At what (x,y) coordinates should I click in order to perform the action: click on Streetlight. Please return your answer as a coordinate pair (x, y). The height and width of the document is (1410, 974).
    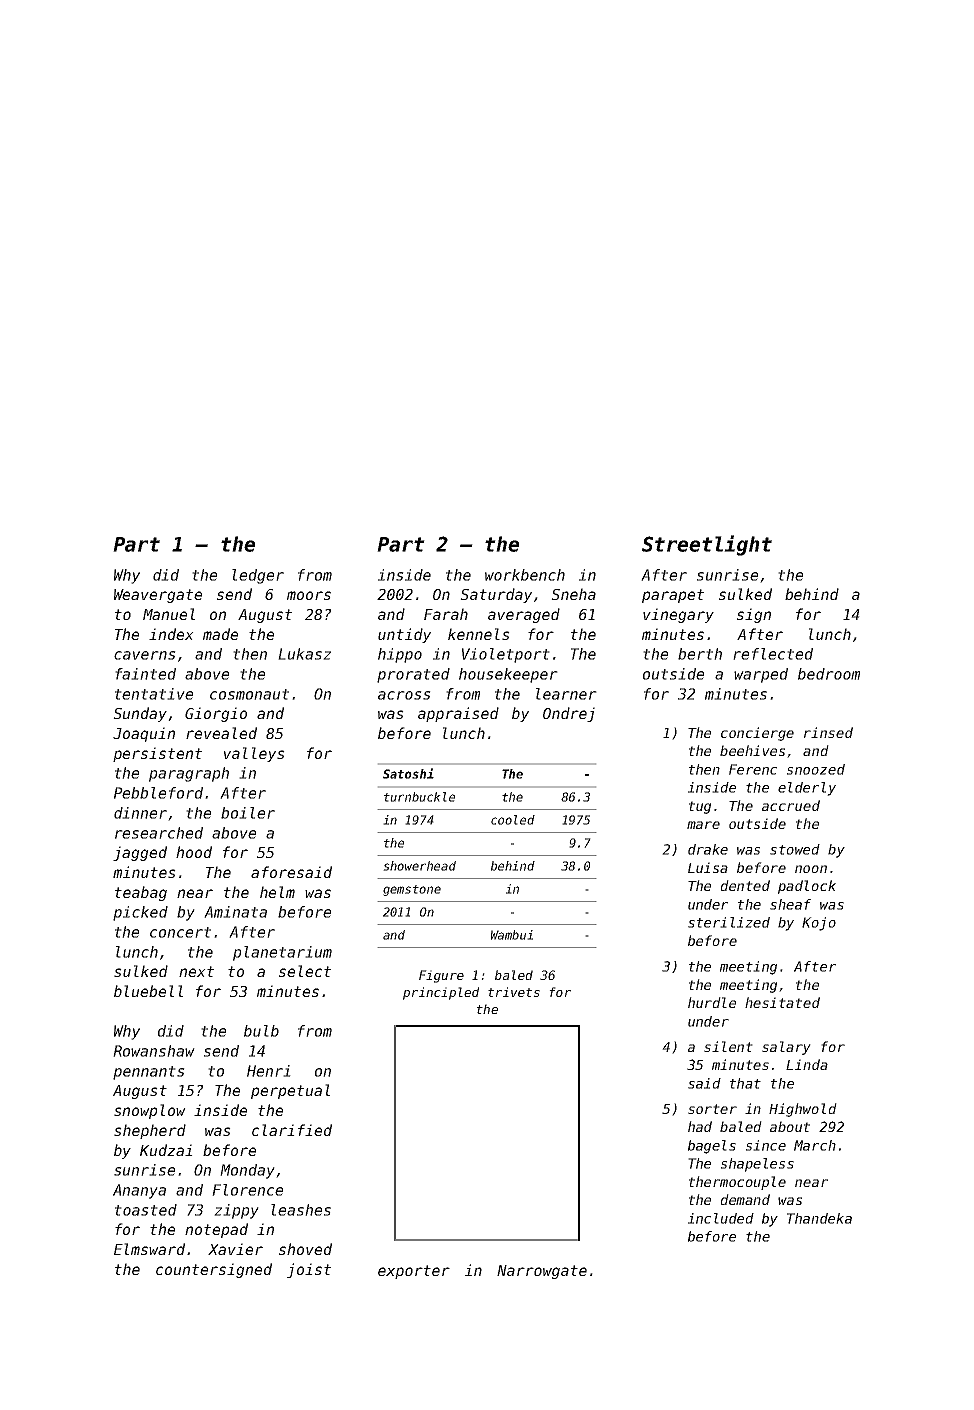
    Looking at the image, I should click on (707, 545).
